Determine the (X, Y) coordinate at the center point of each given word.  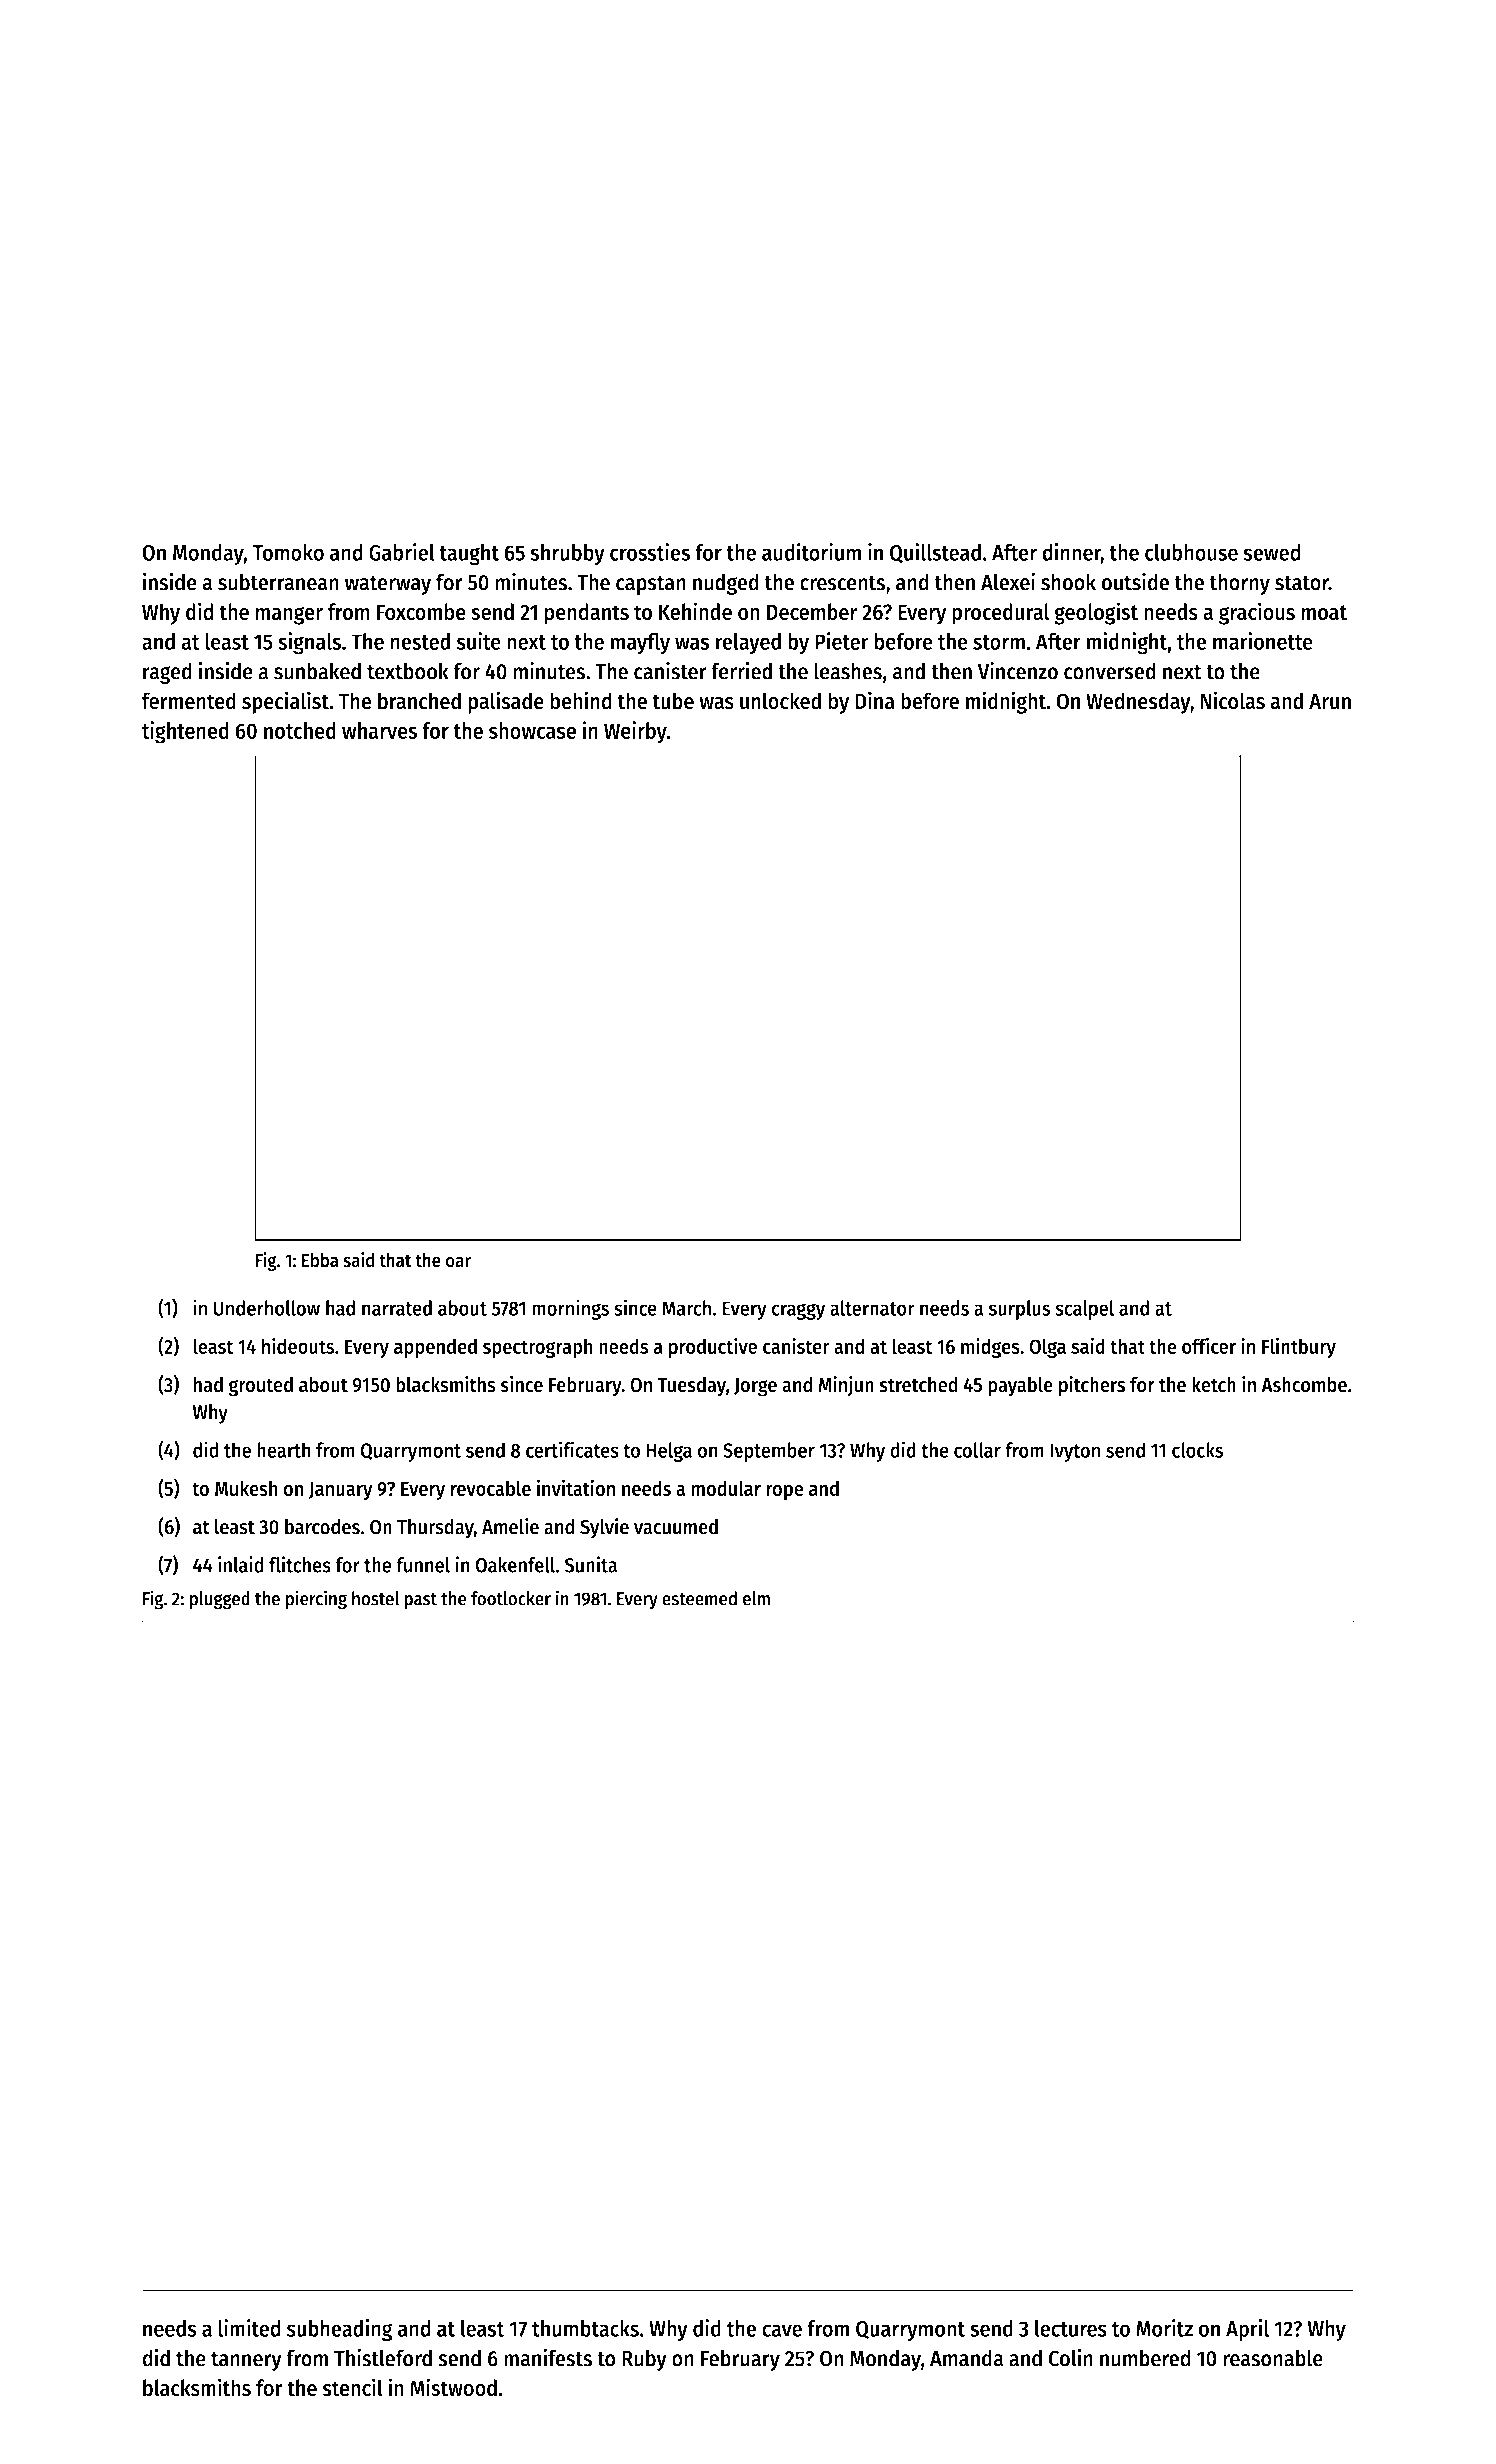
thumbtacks (585, 2328)
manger (289, 616)
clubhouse (1191, 552)
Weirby (635, 732)
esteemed (699, 1598)
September (769, 1452)
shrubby (568, 554)
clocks (1198, 1450)
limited (249, 2328)
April (1247, 2330)
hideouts (298, 1345)
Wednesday (1138, 703)
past (420, 1601)
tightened (185, 732)
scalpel (1084, 1310)
